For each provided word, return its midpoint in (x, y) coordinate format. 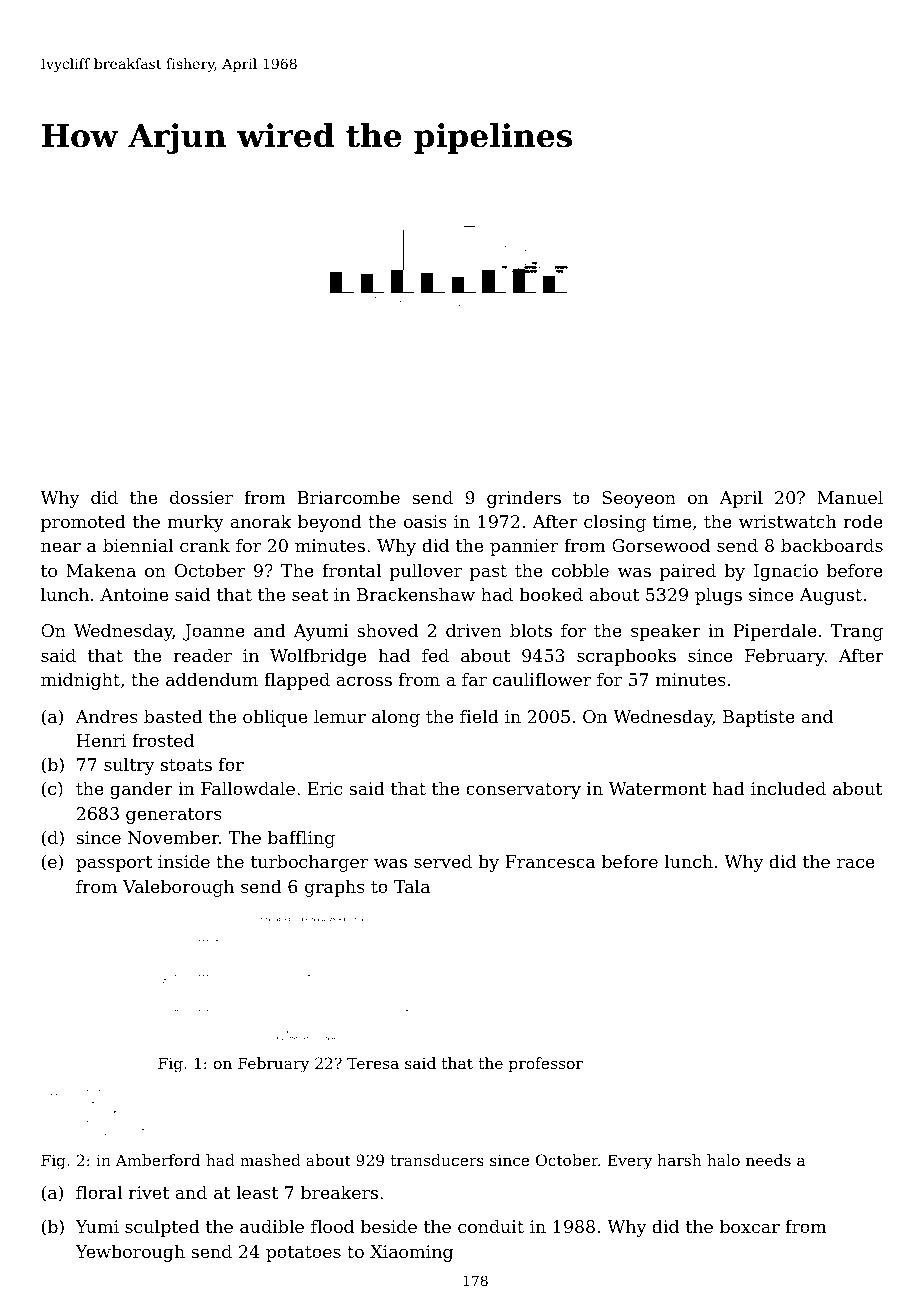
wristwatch (787, 521)
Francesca (550, 861)
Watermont (658, 788)
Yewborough (130, 1253)
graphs (335, 888)
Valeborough (178, 888)
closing (615, 523)
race (856, 863)
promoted (83, 523)
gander (141, 790)
